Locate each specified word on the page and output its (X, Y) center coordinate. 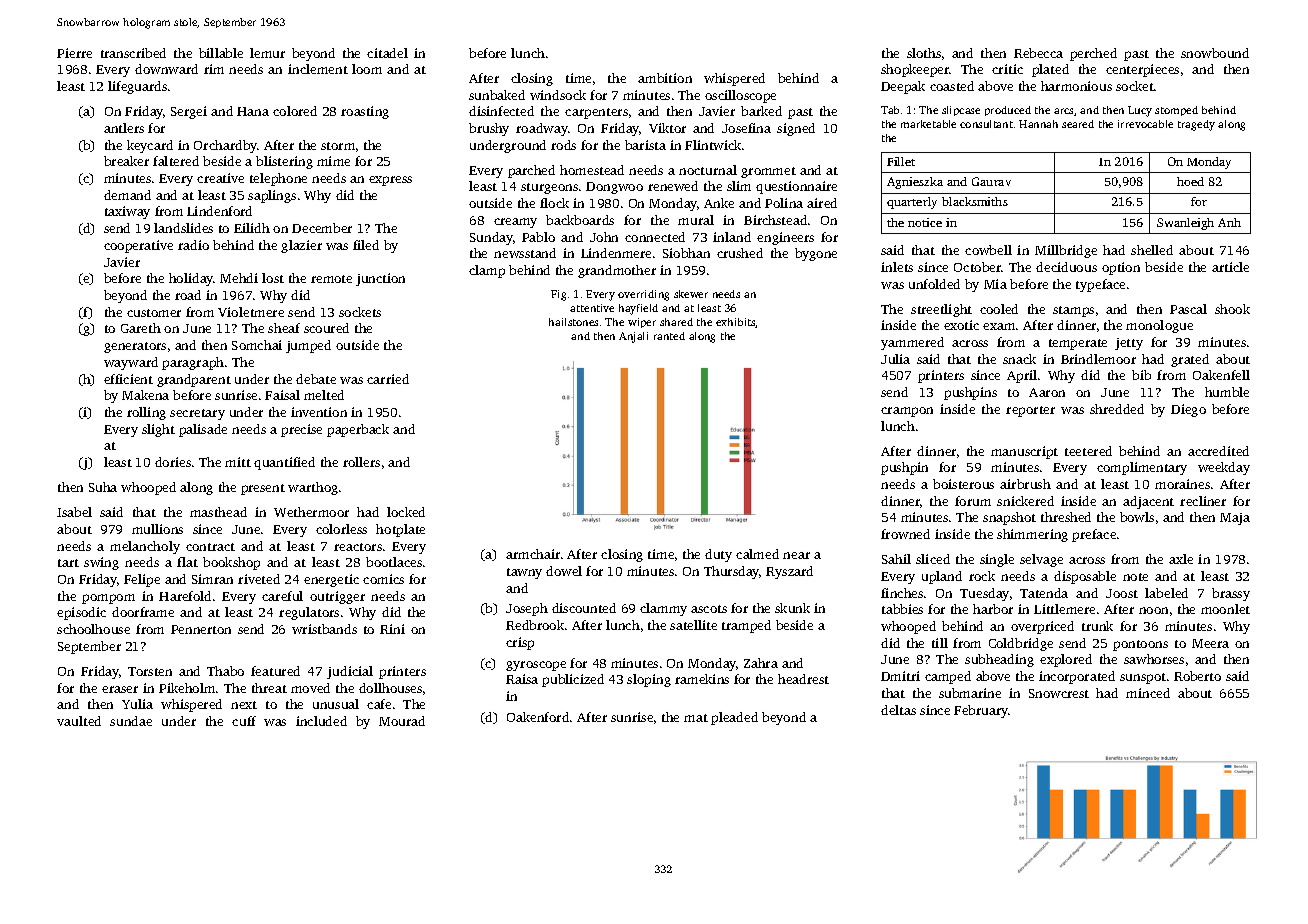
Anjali (633, 337)
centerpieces (1142, 70)
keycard (150, 146)
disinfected (501, 111)
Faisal (282, 395)
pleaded (734, 718)
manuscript (1024, 452)
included (321, 721)
